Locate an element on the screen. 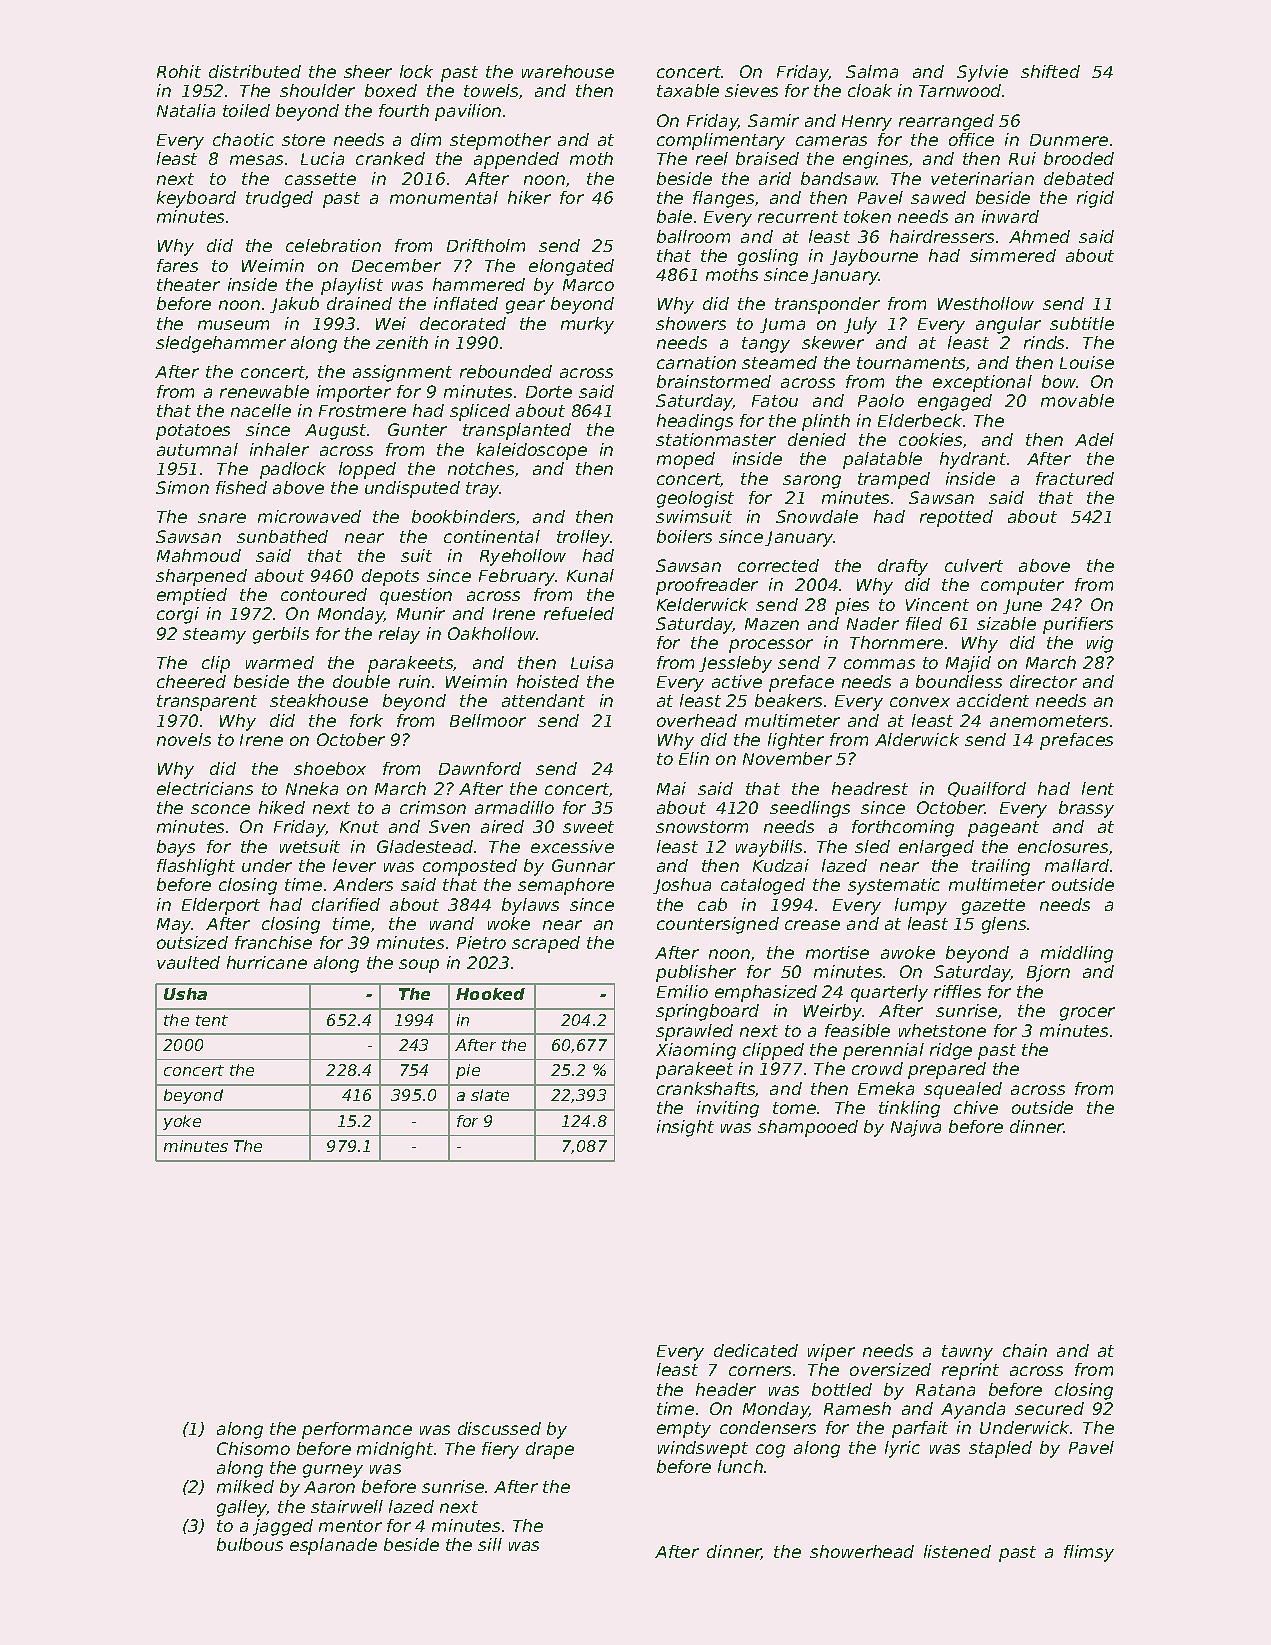  Elderport is located at coordinates (221, 906).
